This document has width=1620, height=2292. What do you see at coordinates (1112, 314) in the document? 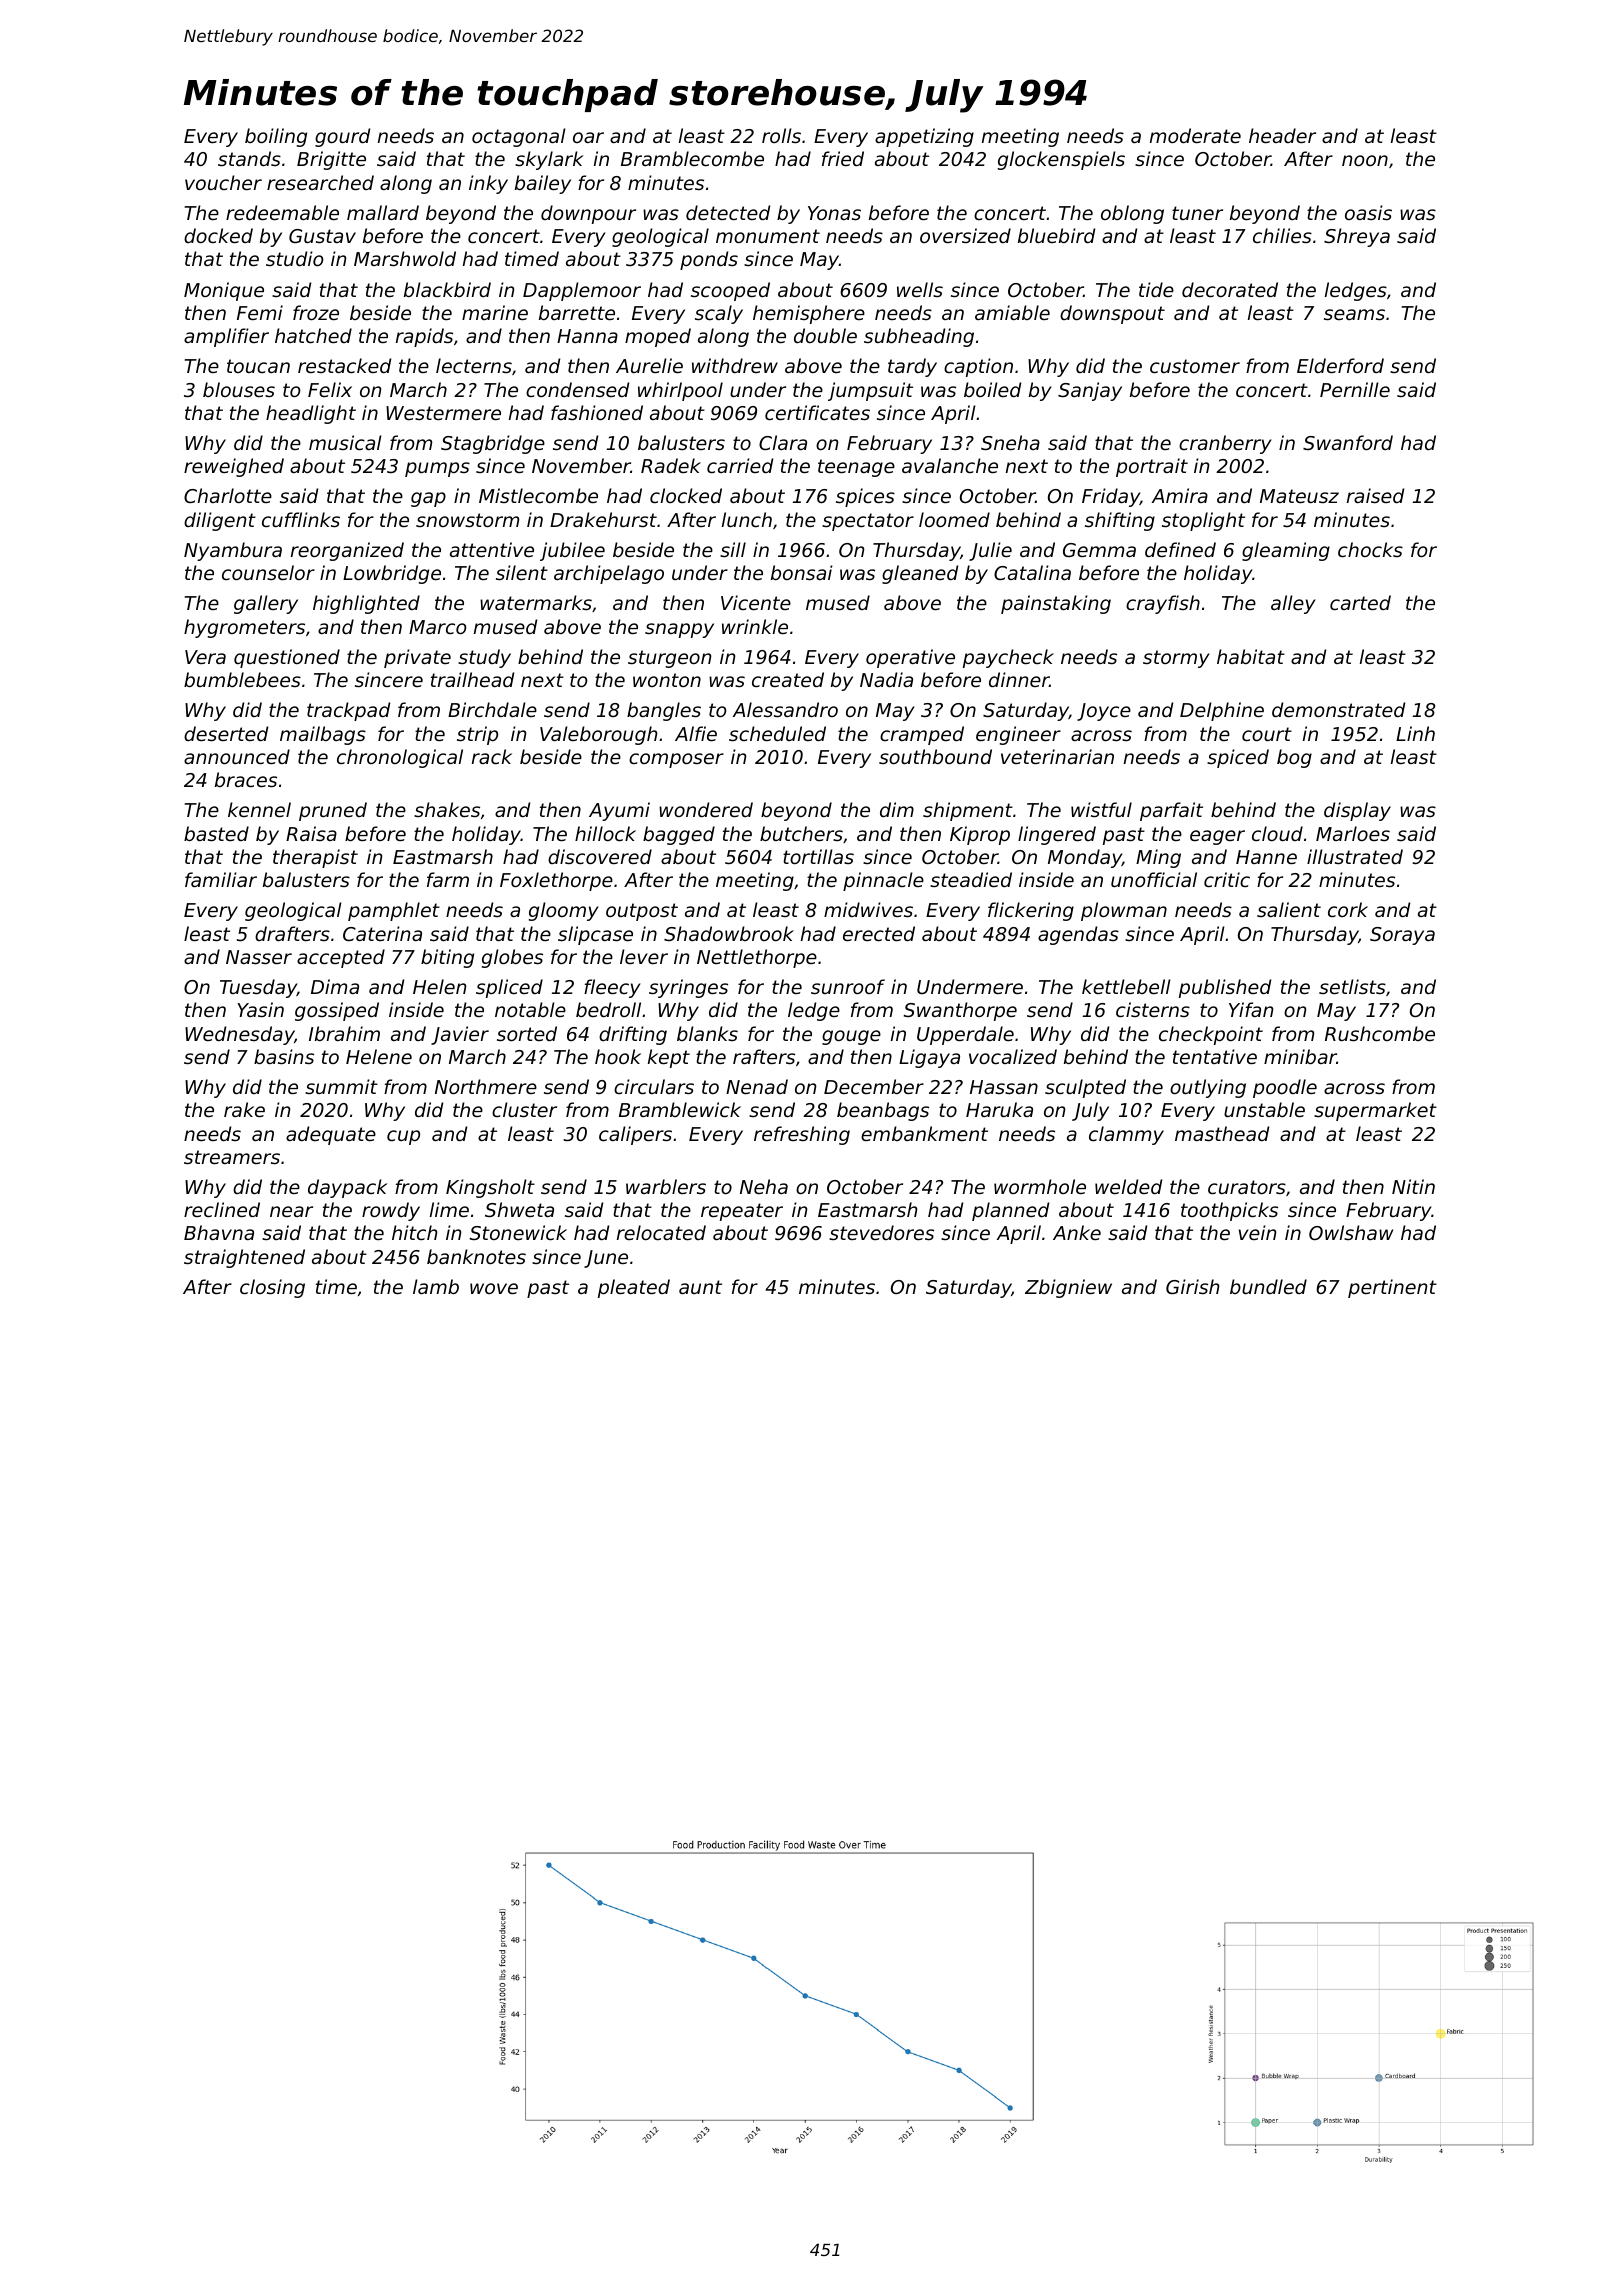
I see `downspout` at bounding box center [1112, 314].
